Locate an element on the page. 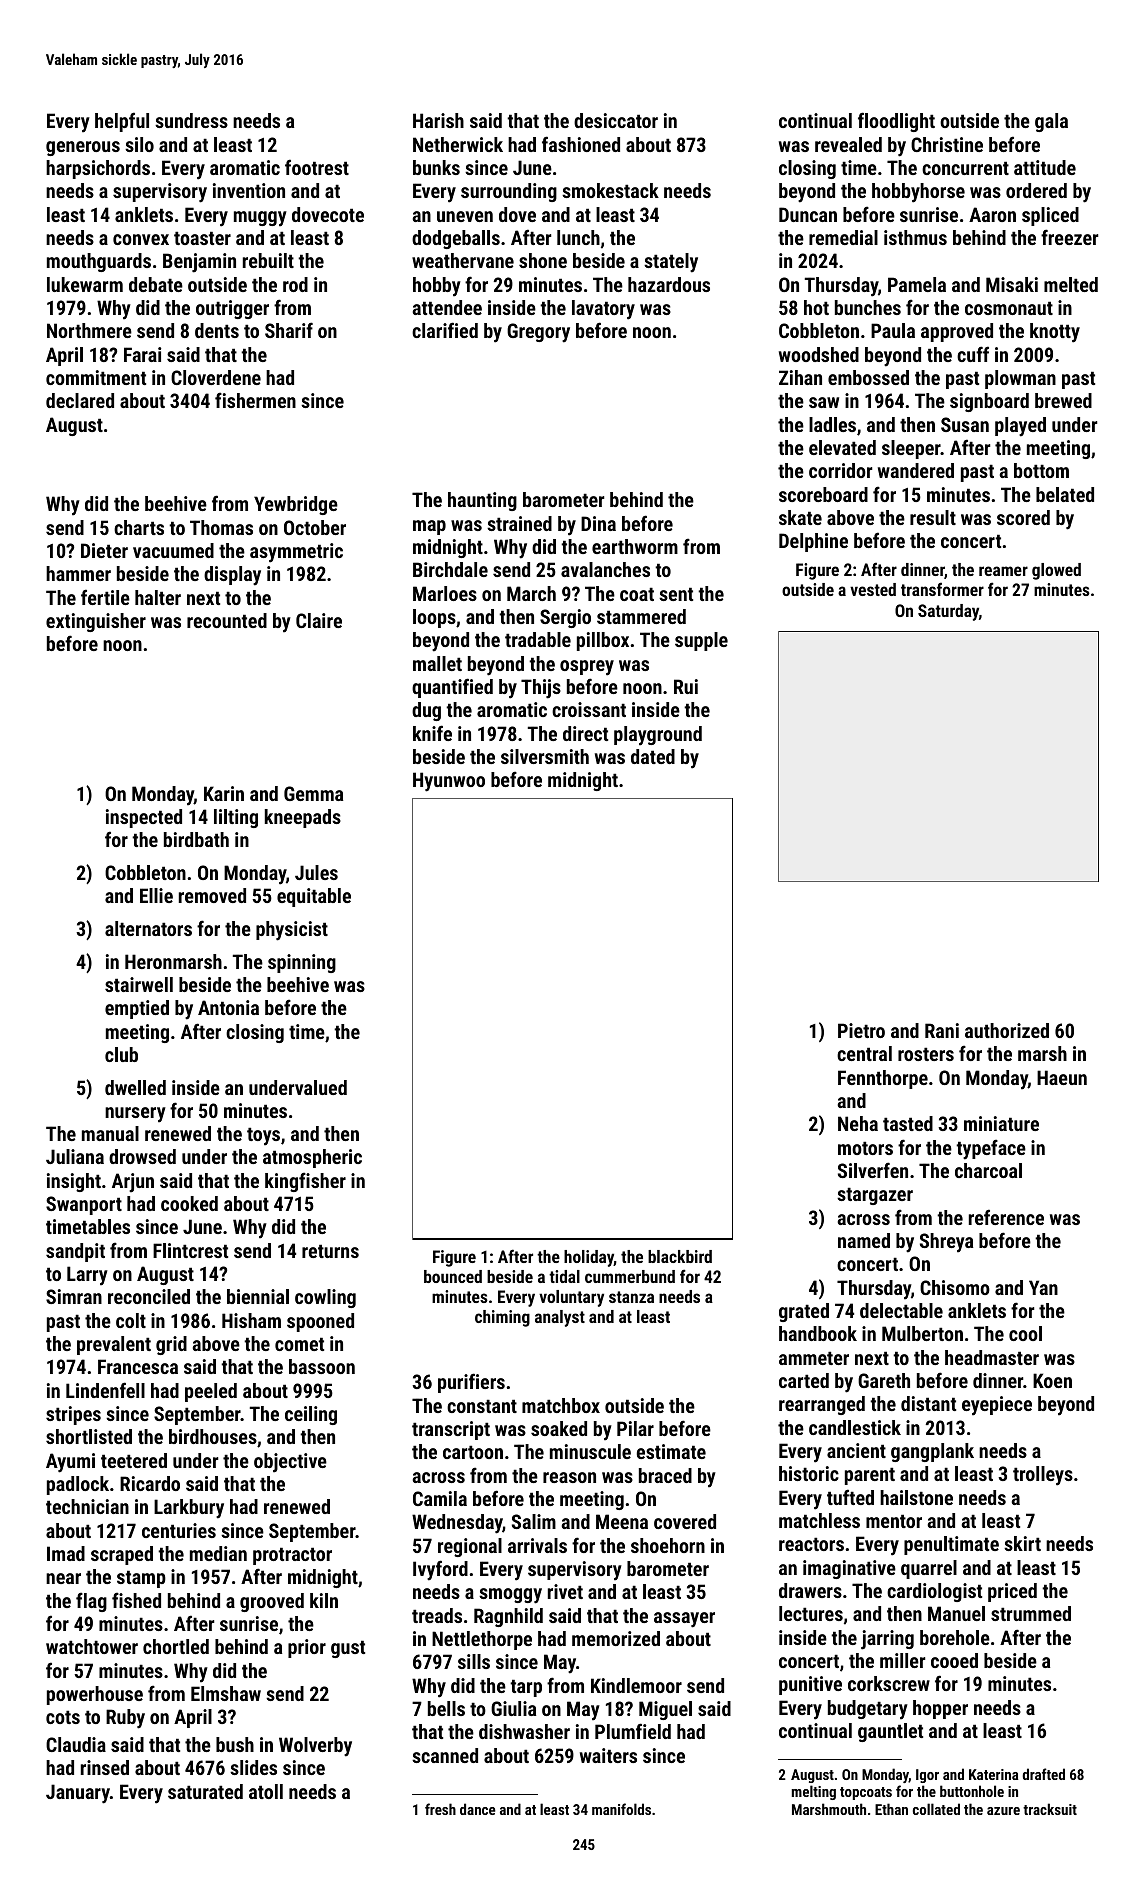 The image size is (1145, 1886). Saturday is located at coordinates (948, 612).
